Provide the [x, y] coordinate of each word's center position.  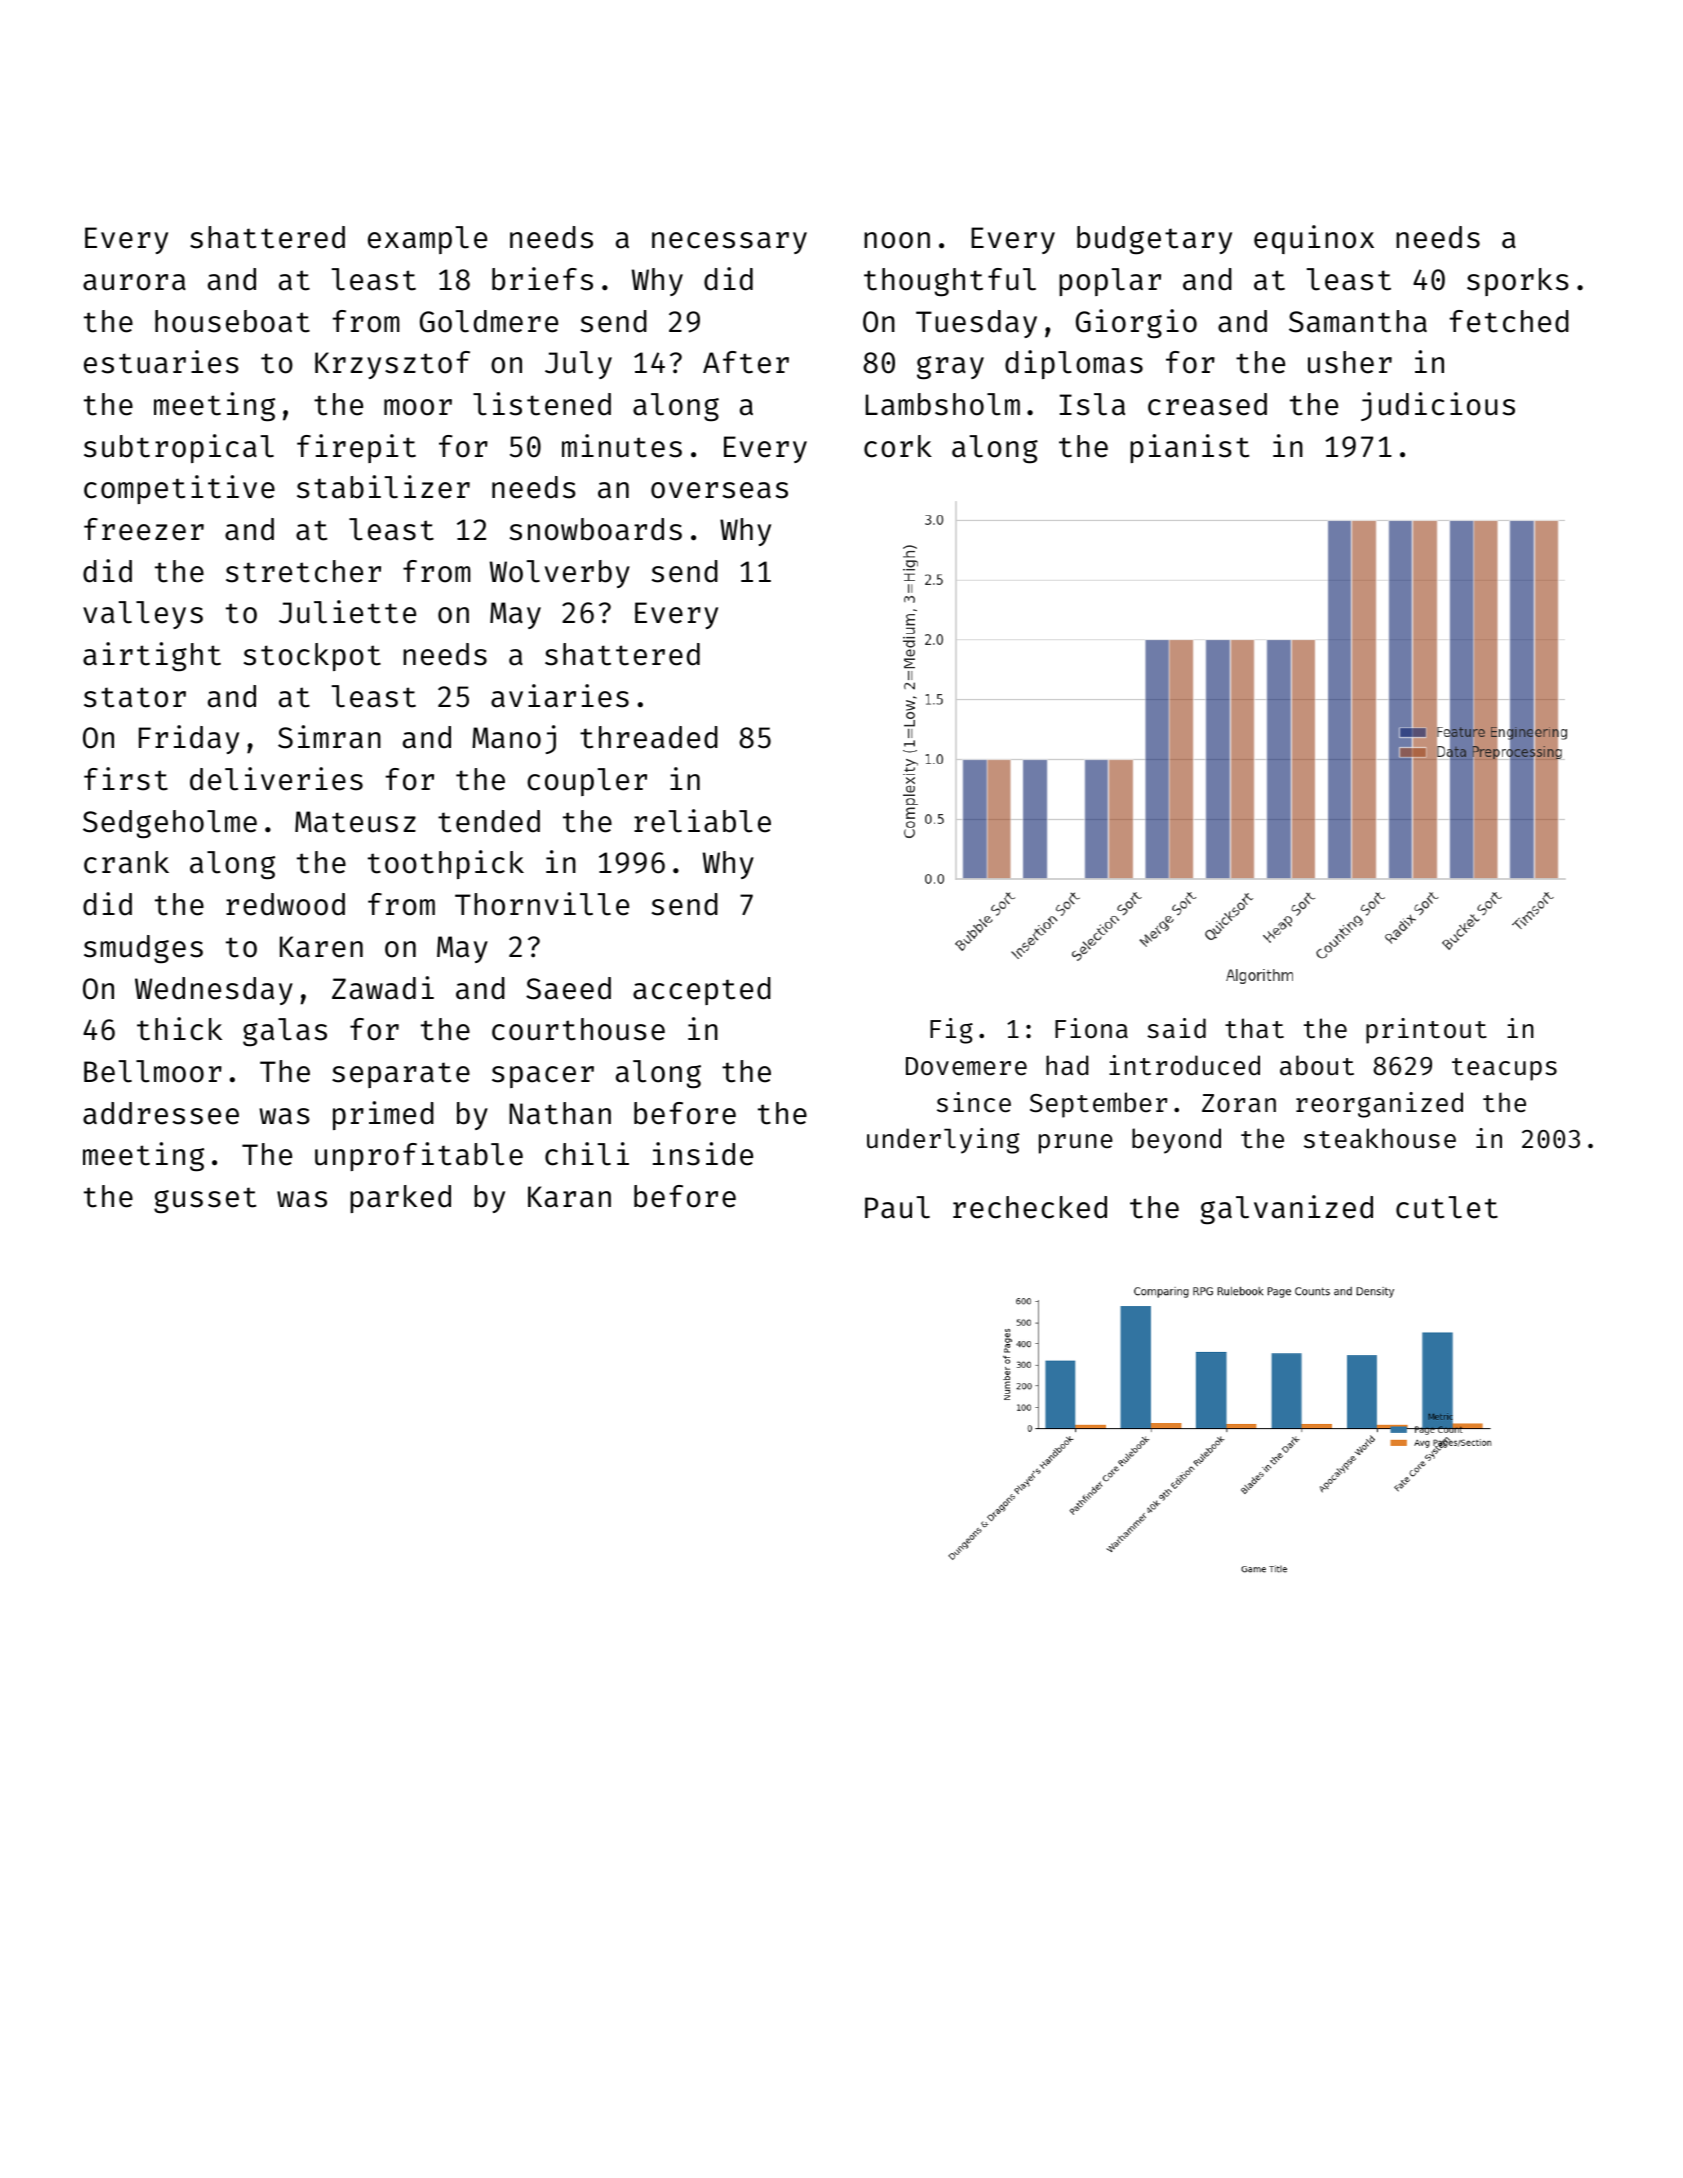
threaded [649, 737]
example [427, 240]
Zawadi [383, 988]
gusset [205, 1200]
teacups [1504, 1069]
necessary [729, 243]
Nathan [560, 1113]
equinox [1314, 239]
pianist [1189, 448]
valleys [143, 615]
